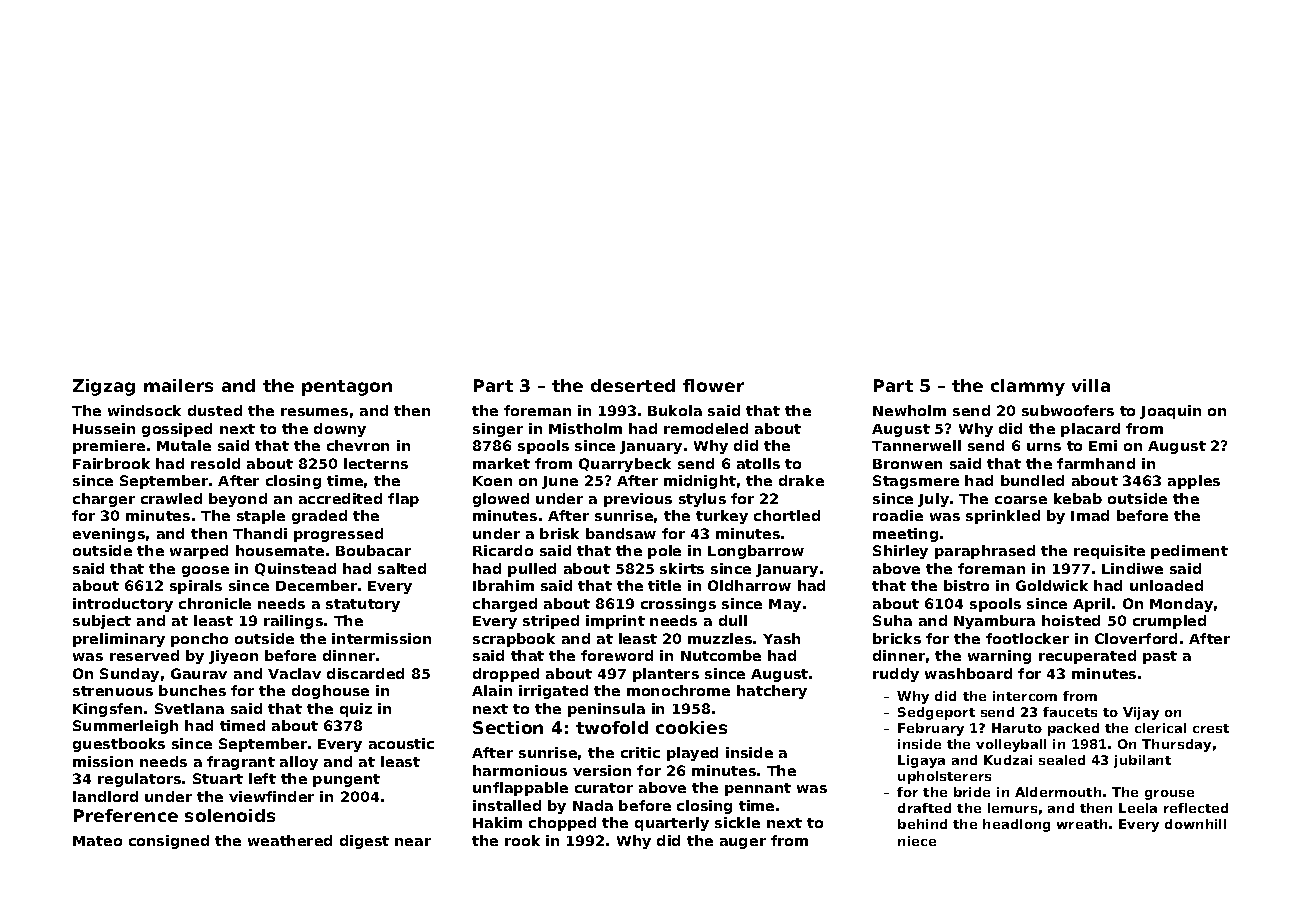  I want to click on Mistholm, so click(585, 428).
